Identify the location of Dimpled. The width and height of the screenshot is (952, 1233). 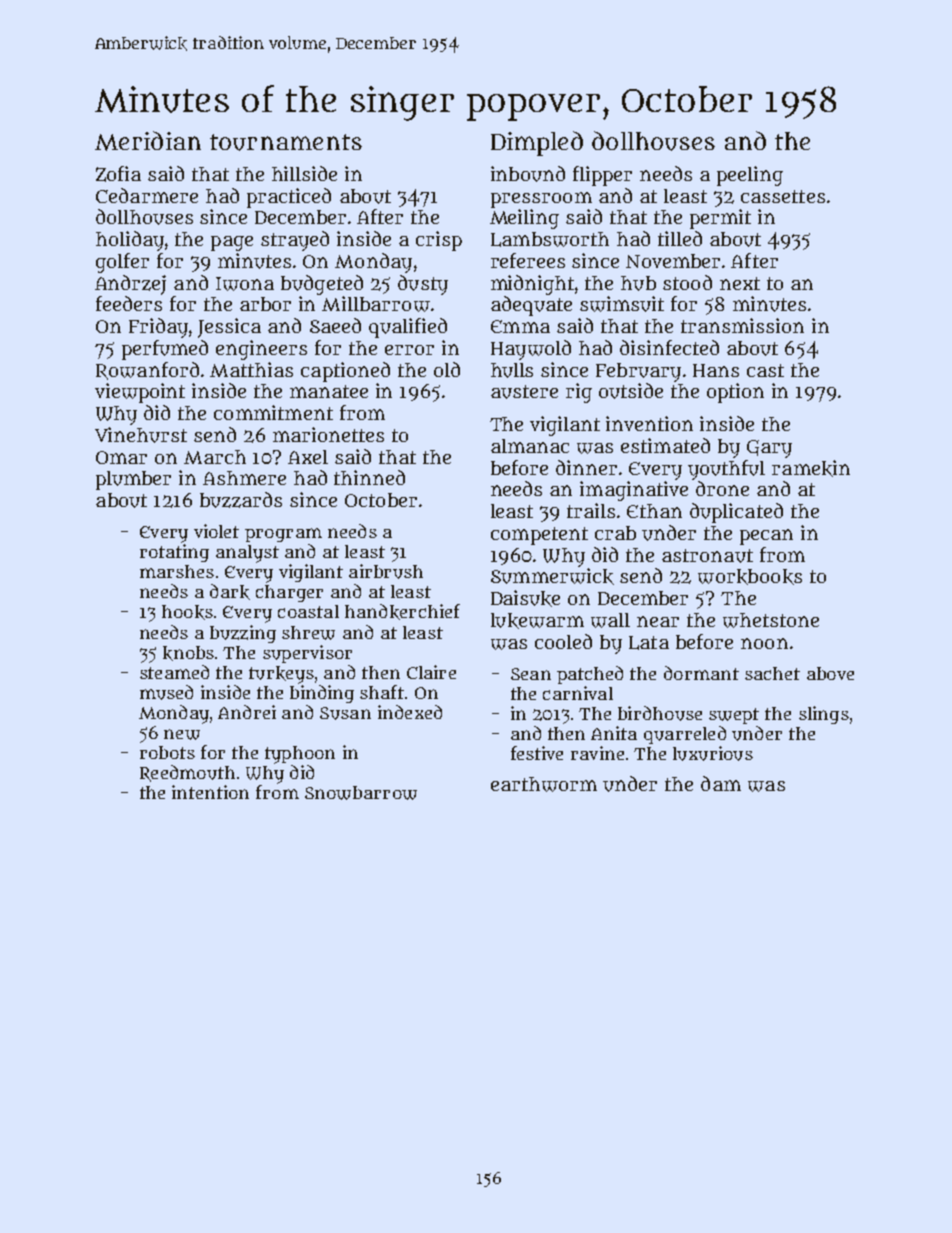
(537, 143).
